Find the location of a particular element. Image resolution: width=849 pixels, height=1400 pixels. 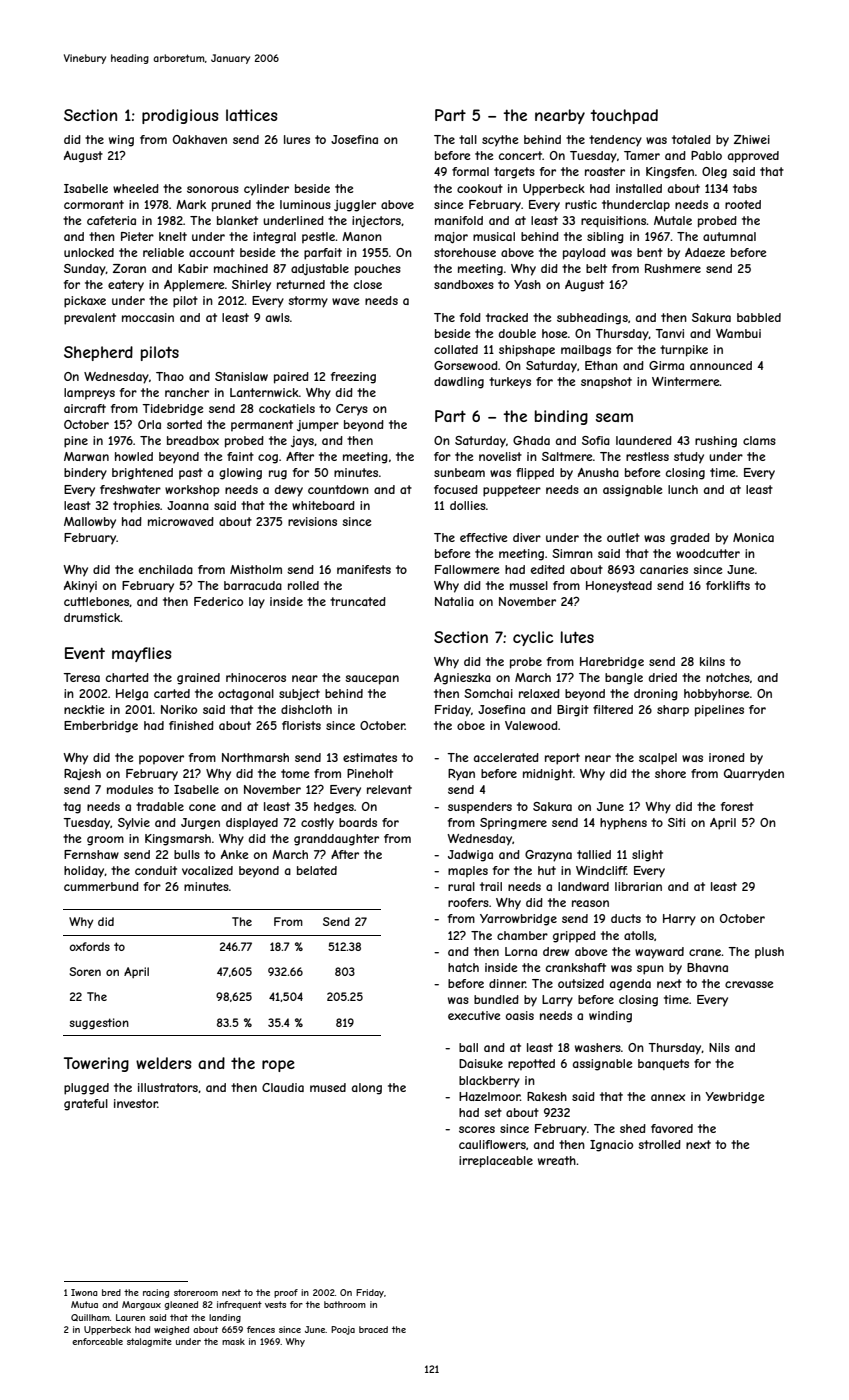

forklifts is located at coordinates (728, 585).
